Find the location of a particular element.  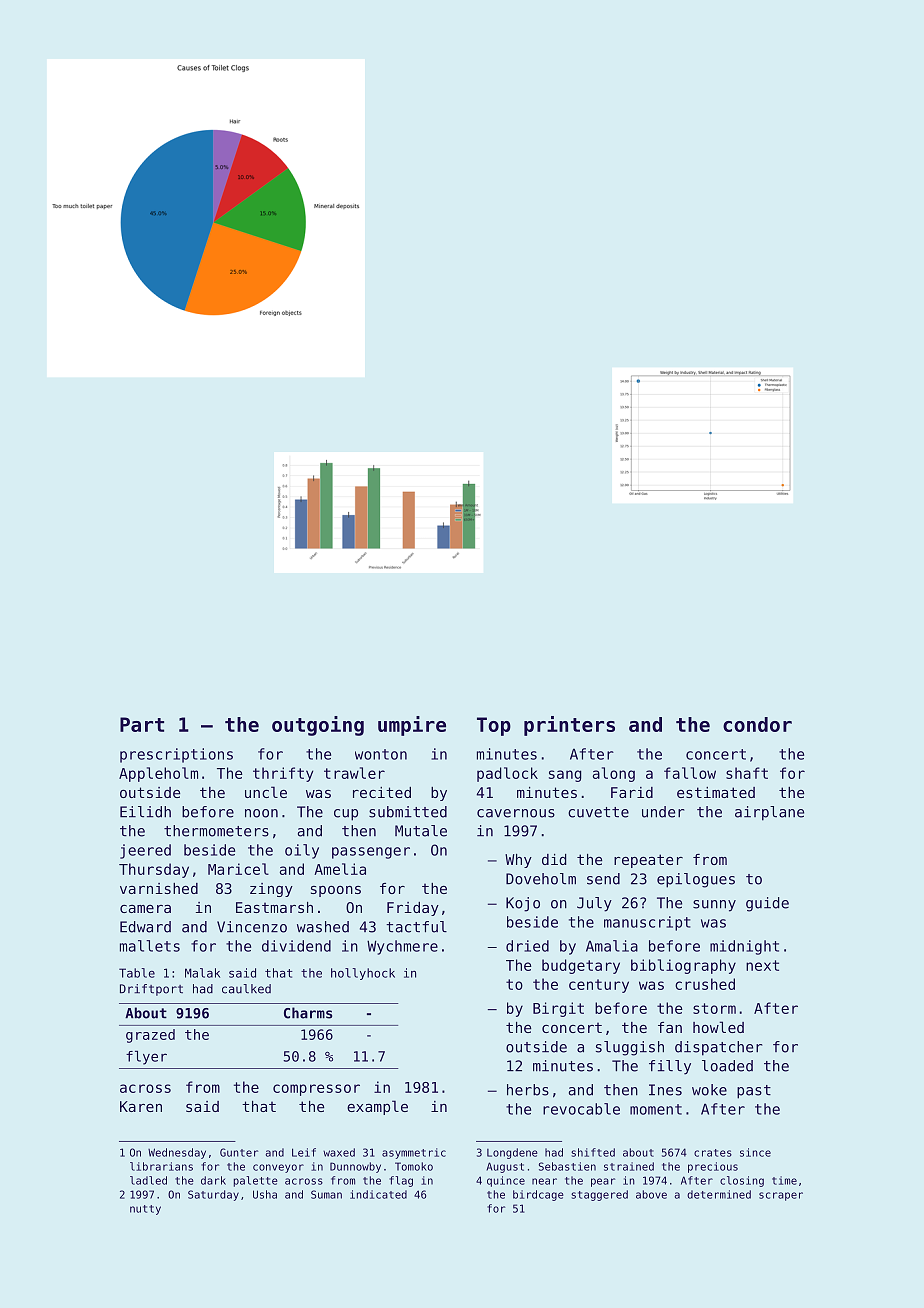

Longdene is located at coordinates (512, 1153).
